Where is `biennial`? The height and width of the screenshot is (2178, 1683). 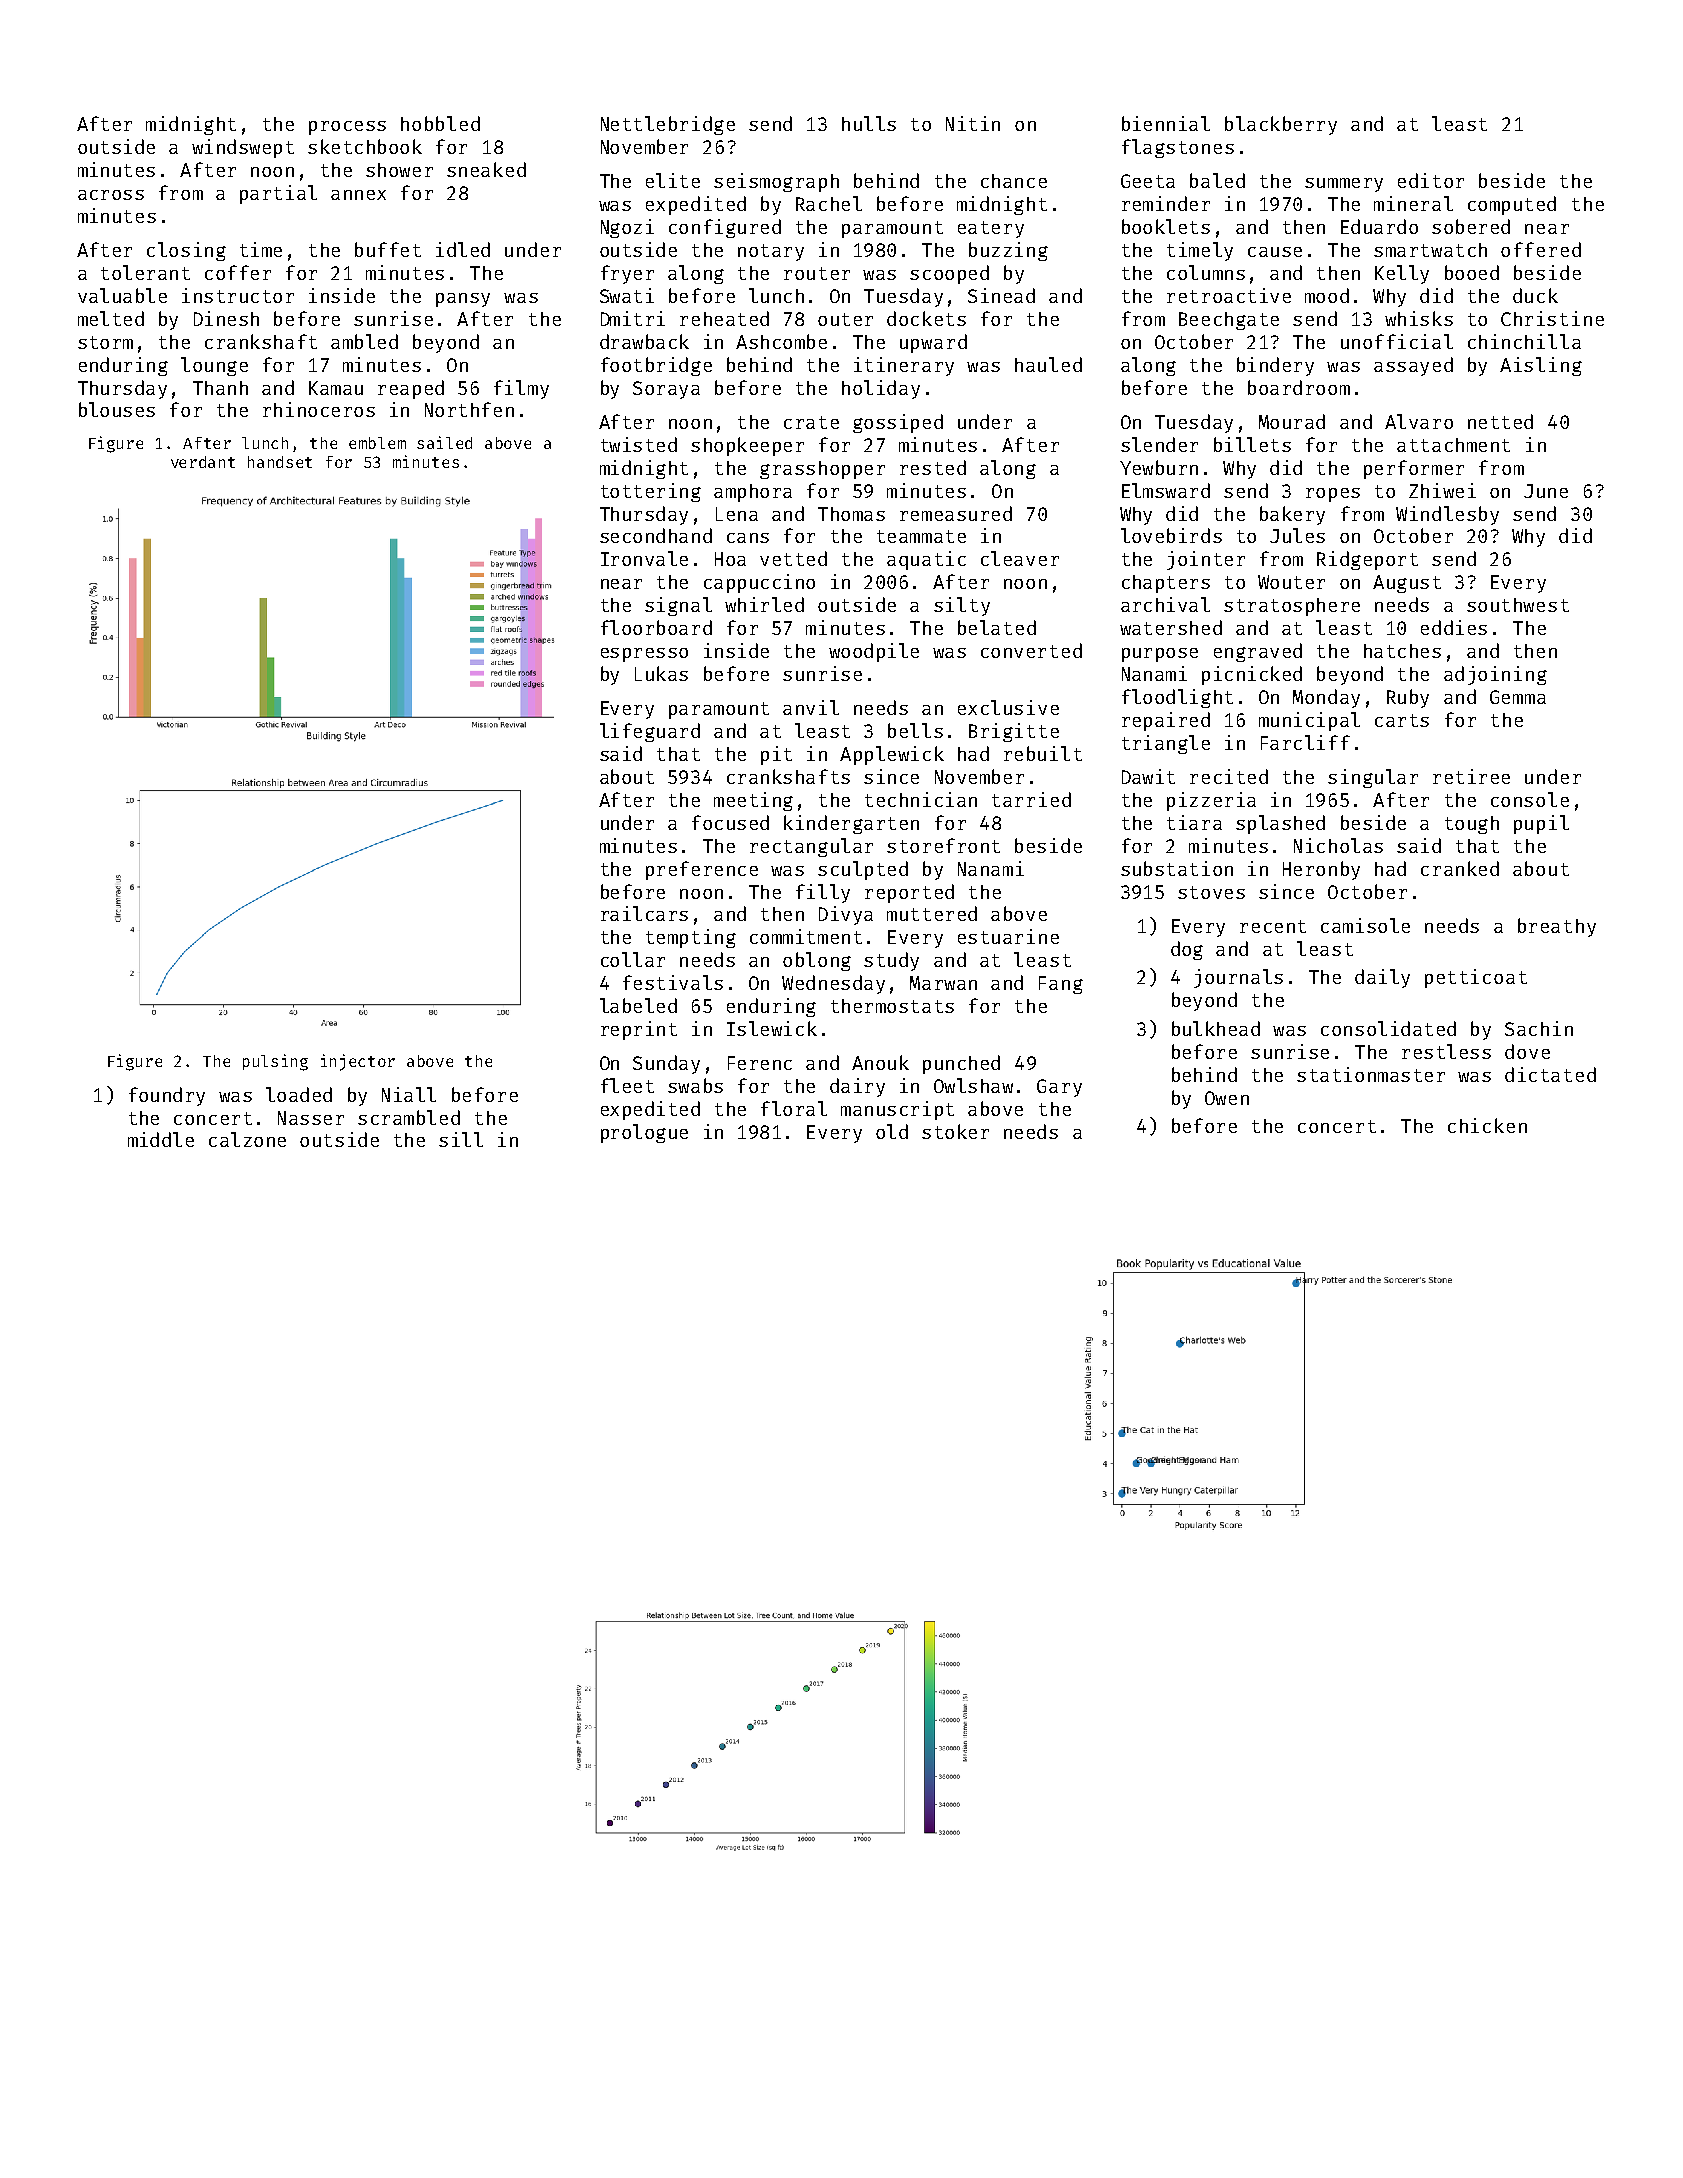 biennial is located at coordinates (1166, 123).
